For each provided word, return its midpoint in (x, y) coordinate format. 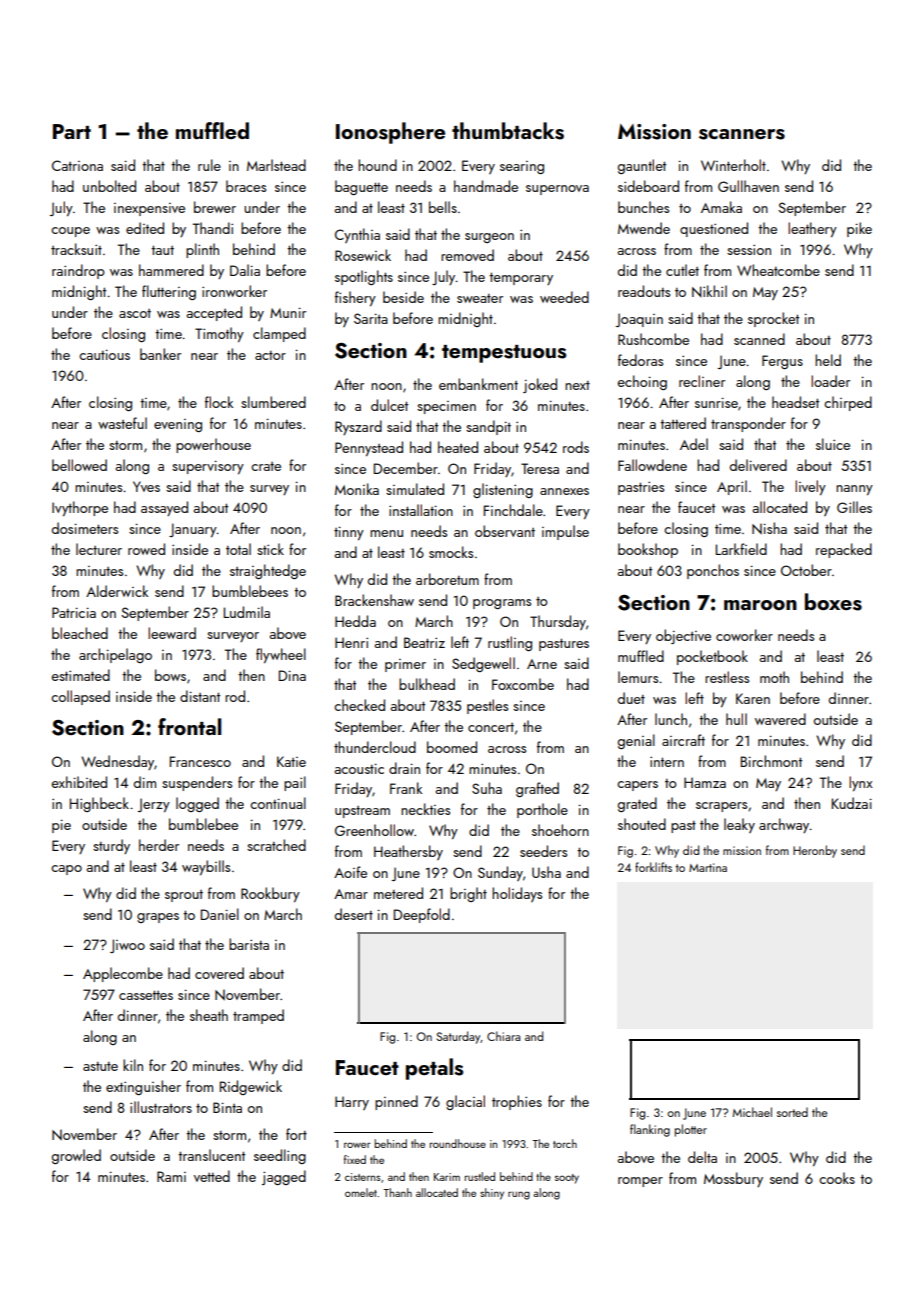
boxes (833, 602)
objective (683, 636)
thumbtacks (508, 131)
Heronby (815, 851)
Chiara (503, 1036)
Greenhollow (374, 830)
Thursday (558, 622)
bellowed (79, 465)
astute (100, 1066)
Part (72, 131)
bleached (80, 633)
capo (66, 870)
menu (386, 533)
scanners (742, 134)
